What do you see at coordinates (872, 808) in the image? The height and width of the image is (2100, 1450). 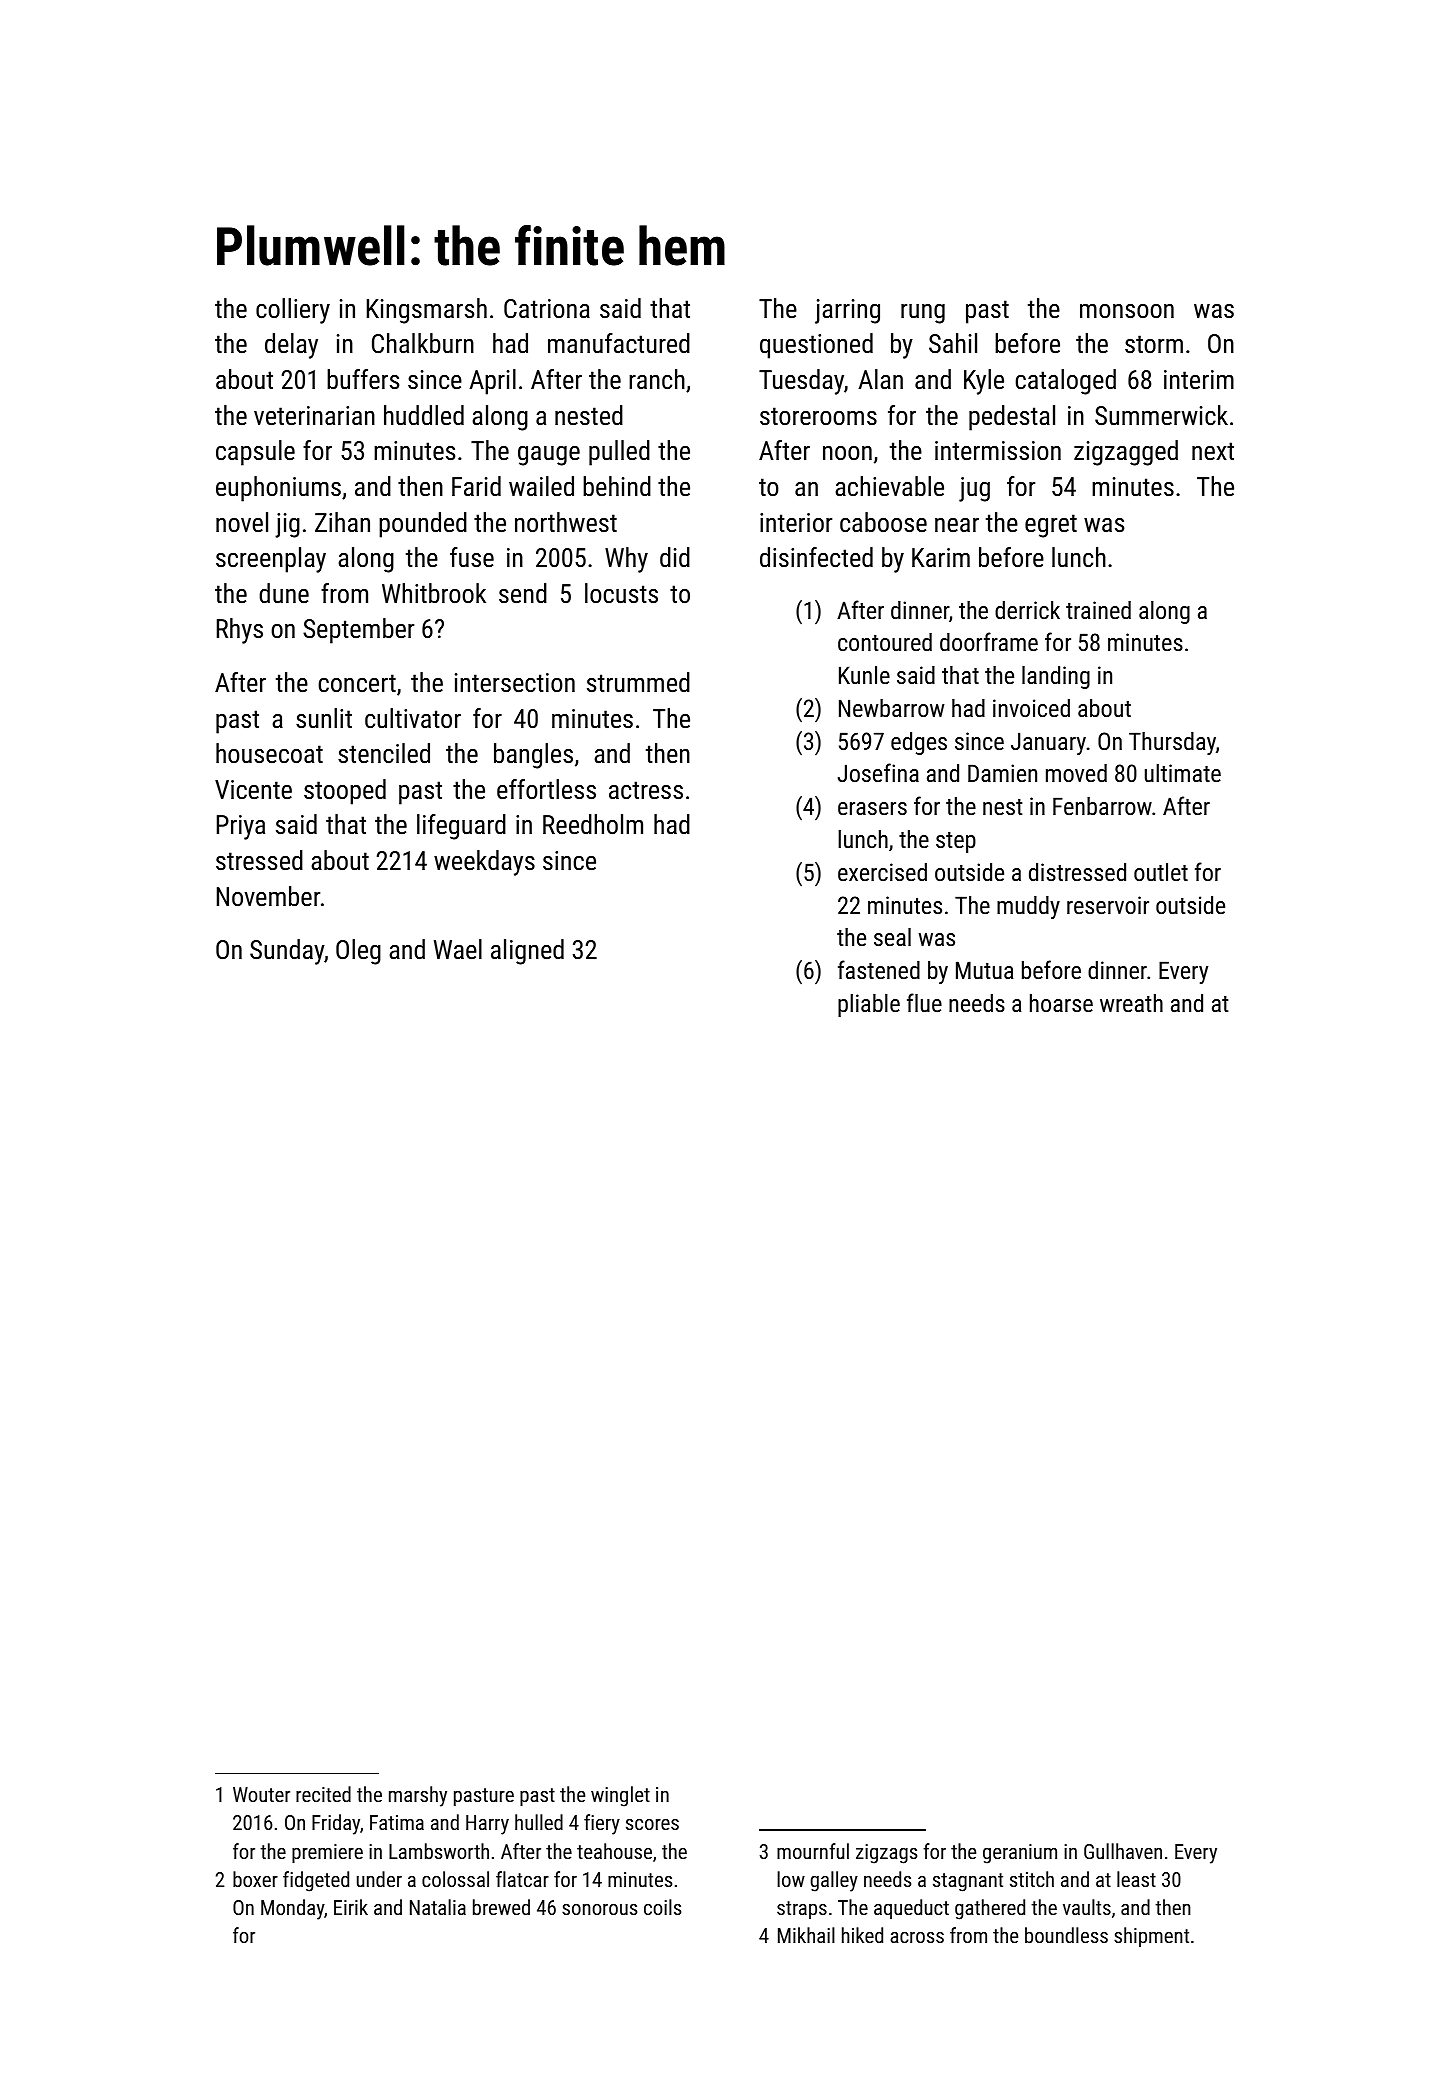 I see `erasers` at bounding box center [872, 808].
